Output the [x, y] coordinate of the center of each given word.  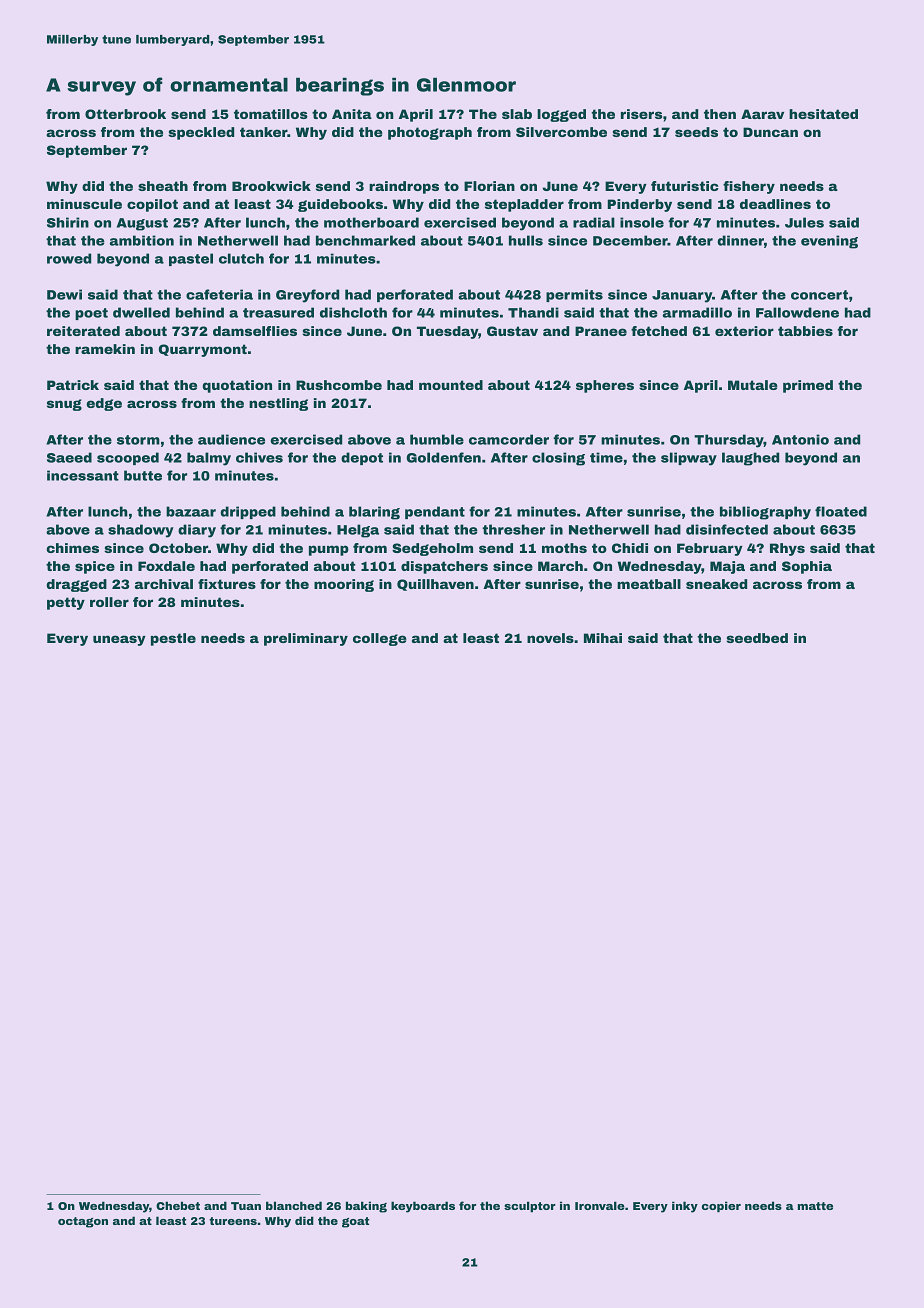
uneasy [119, 640]
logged [561, 115]
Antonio [800, 439]
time [606, 457]
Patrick [73, 385]
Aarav [762, 114]
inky [685, 1207]
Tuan [246, 1206]
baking [366, 1207]
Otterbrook [125, 114]
